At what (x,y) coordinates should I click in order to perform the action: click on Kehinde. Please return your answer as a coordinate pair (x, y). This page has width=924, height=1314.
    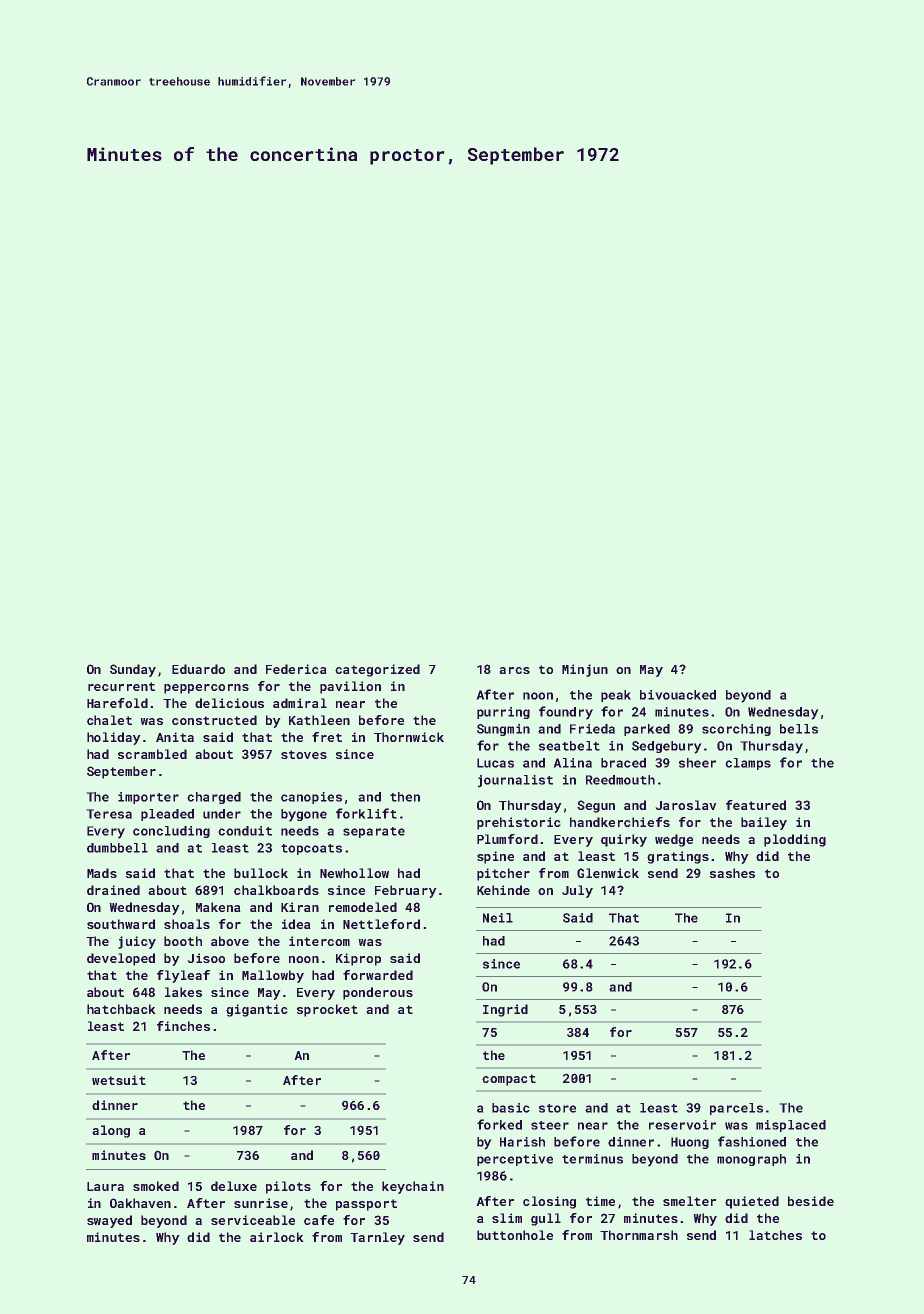
    Looking at the image, I should click on (503, 890).
